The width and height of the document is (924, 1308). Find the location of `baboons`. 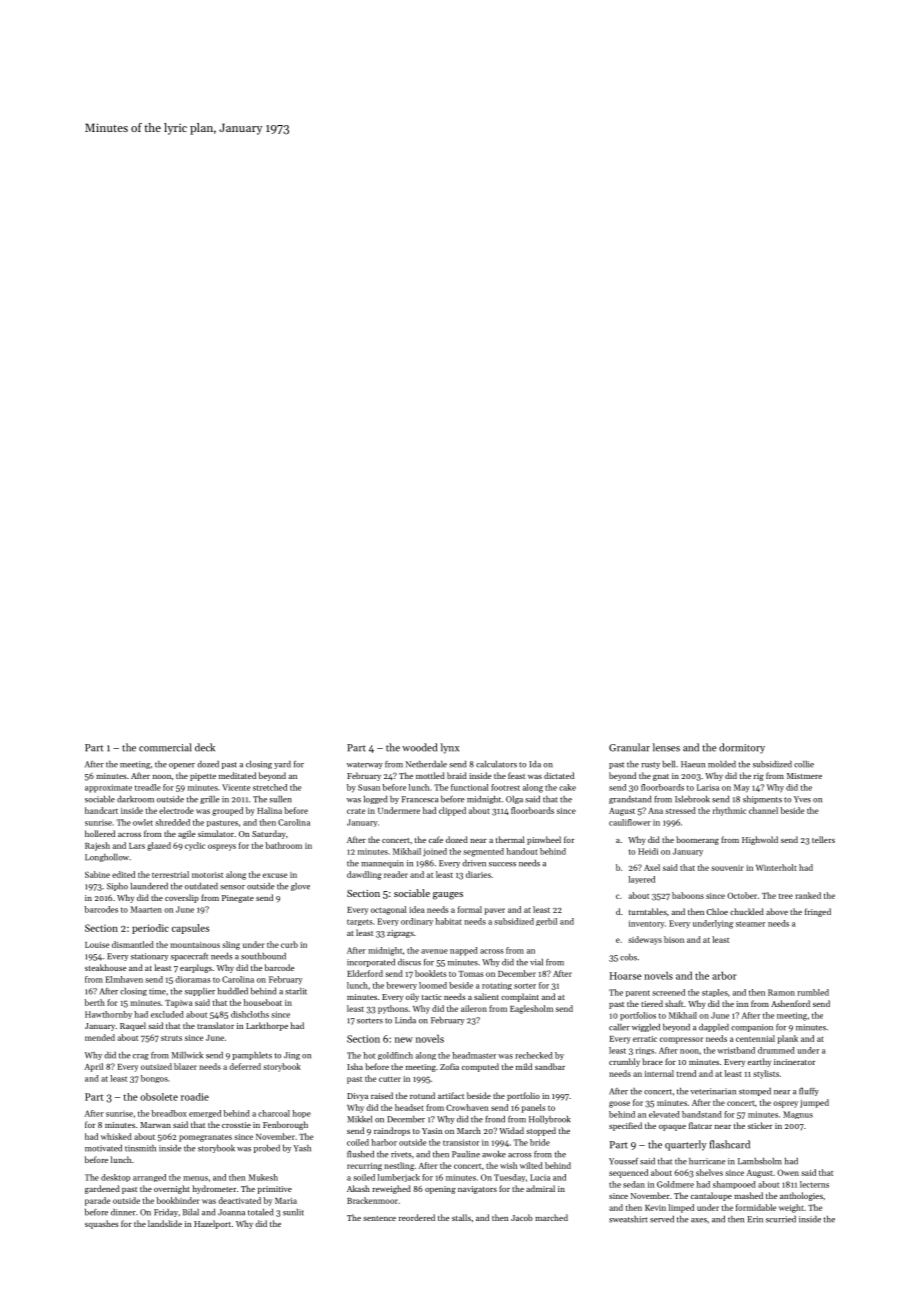

baboons is located at coordinates (688, 895).
